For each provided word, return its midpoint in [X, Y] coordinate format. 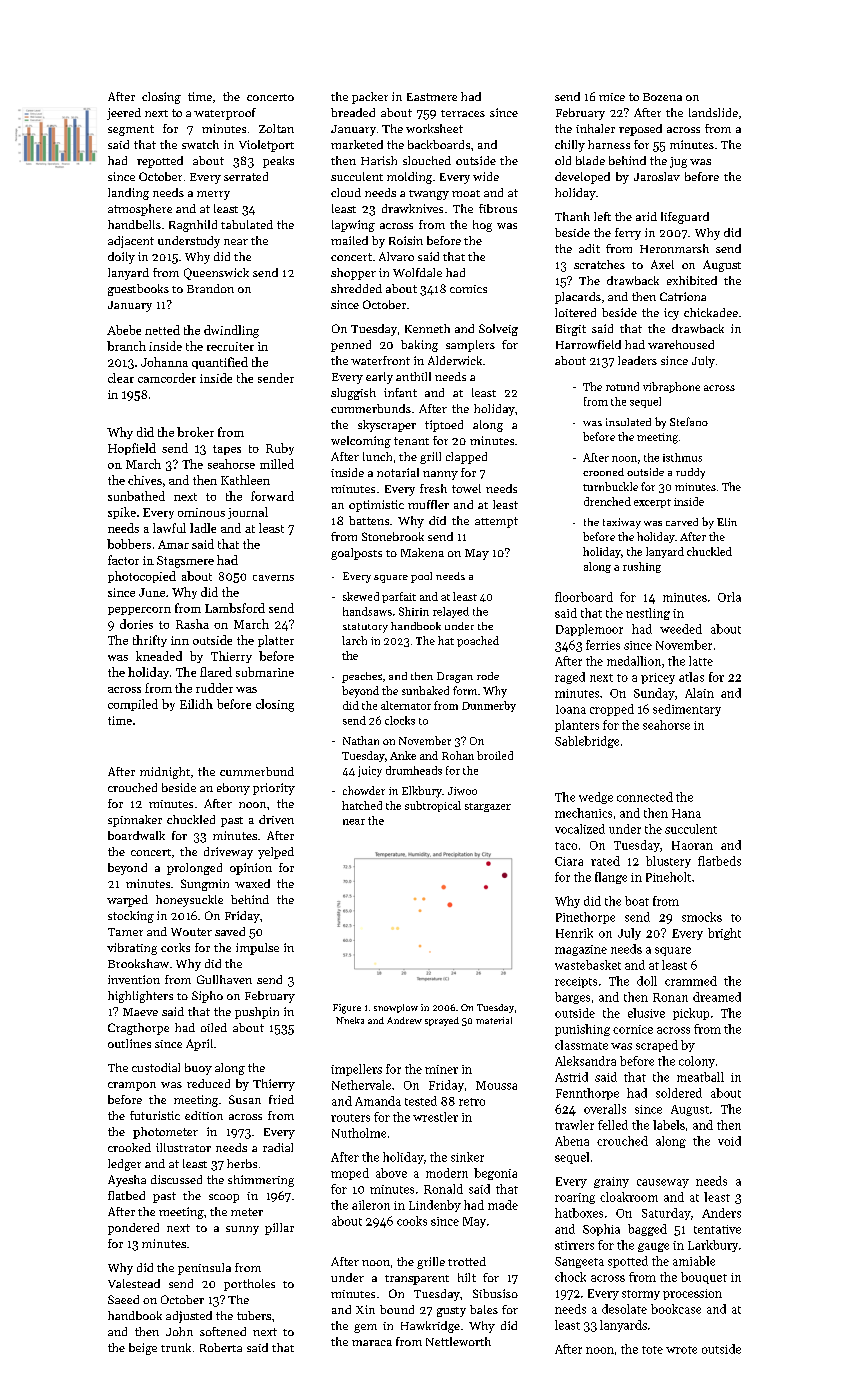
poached [478, 641]
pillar [279, 1229]
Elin [727, 522]
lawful [169, 528]
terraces [463, 113]
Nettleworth [458, 1341]
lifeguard [685, 218]
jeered [124, 114]
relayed [451, 612]
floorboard [584, 597]
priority [274, 789]
